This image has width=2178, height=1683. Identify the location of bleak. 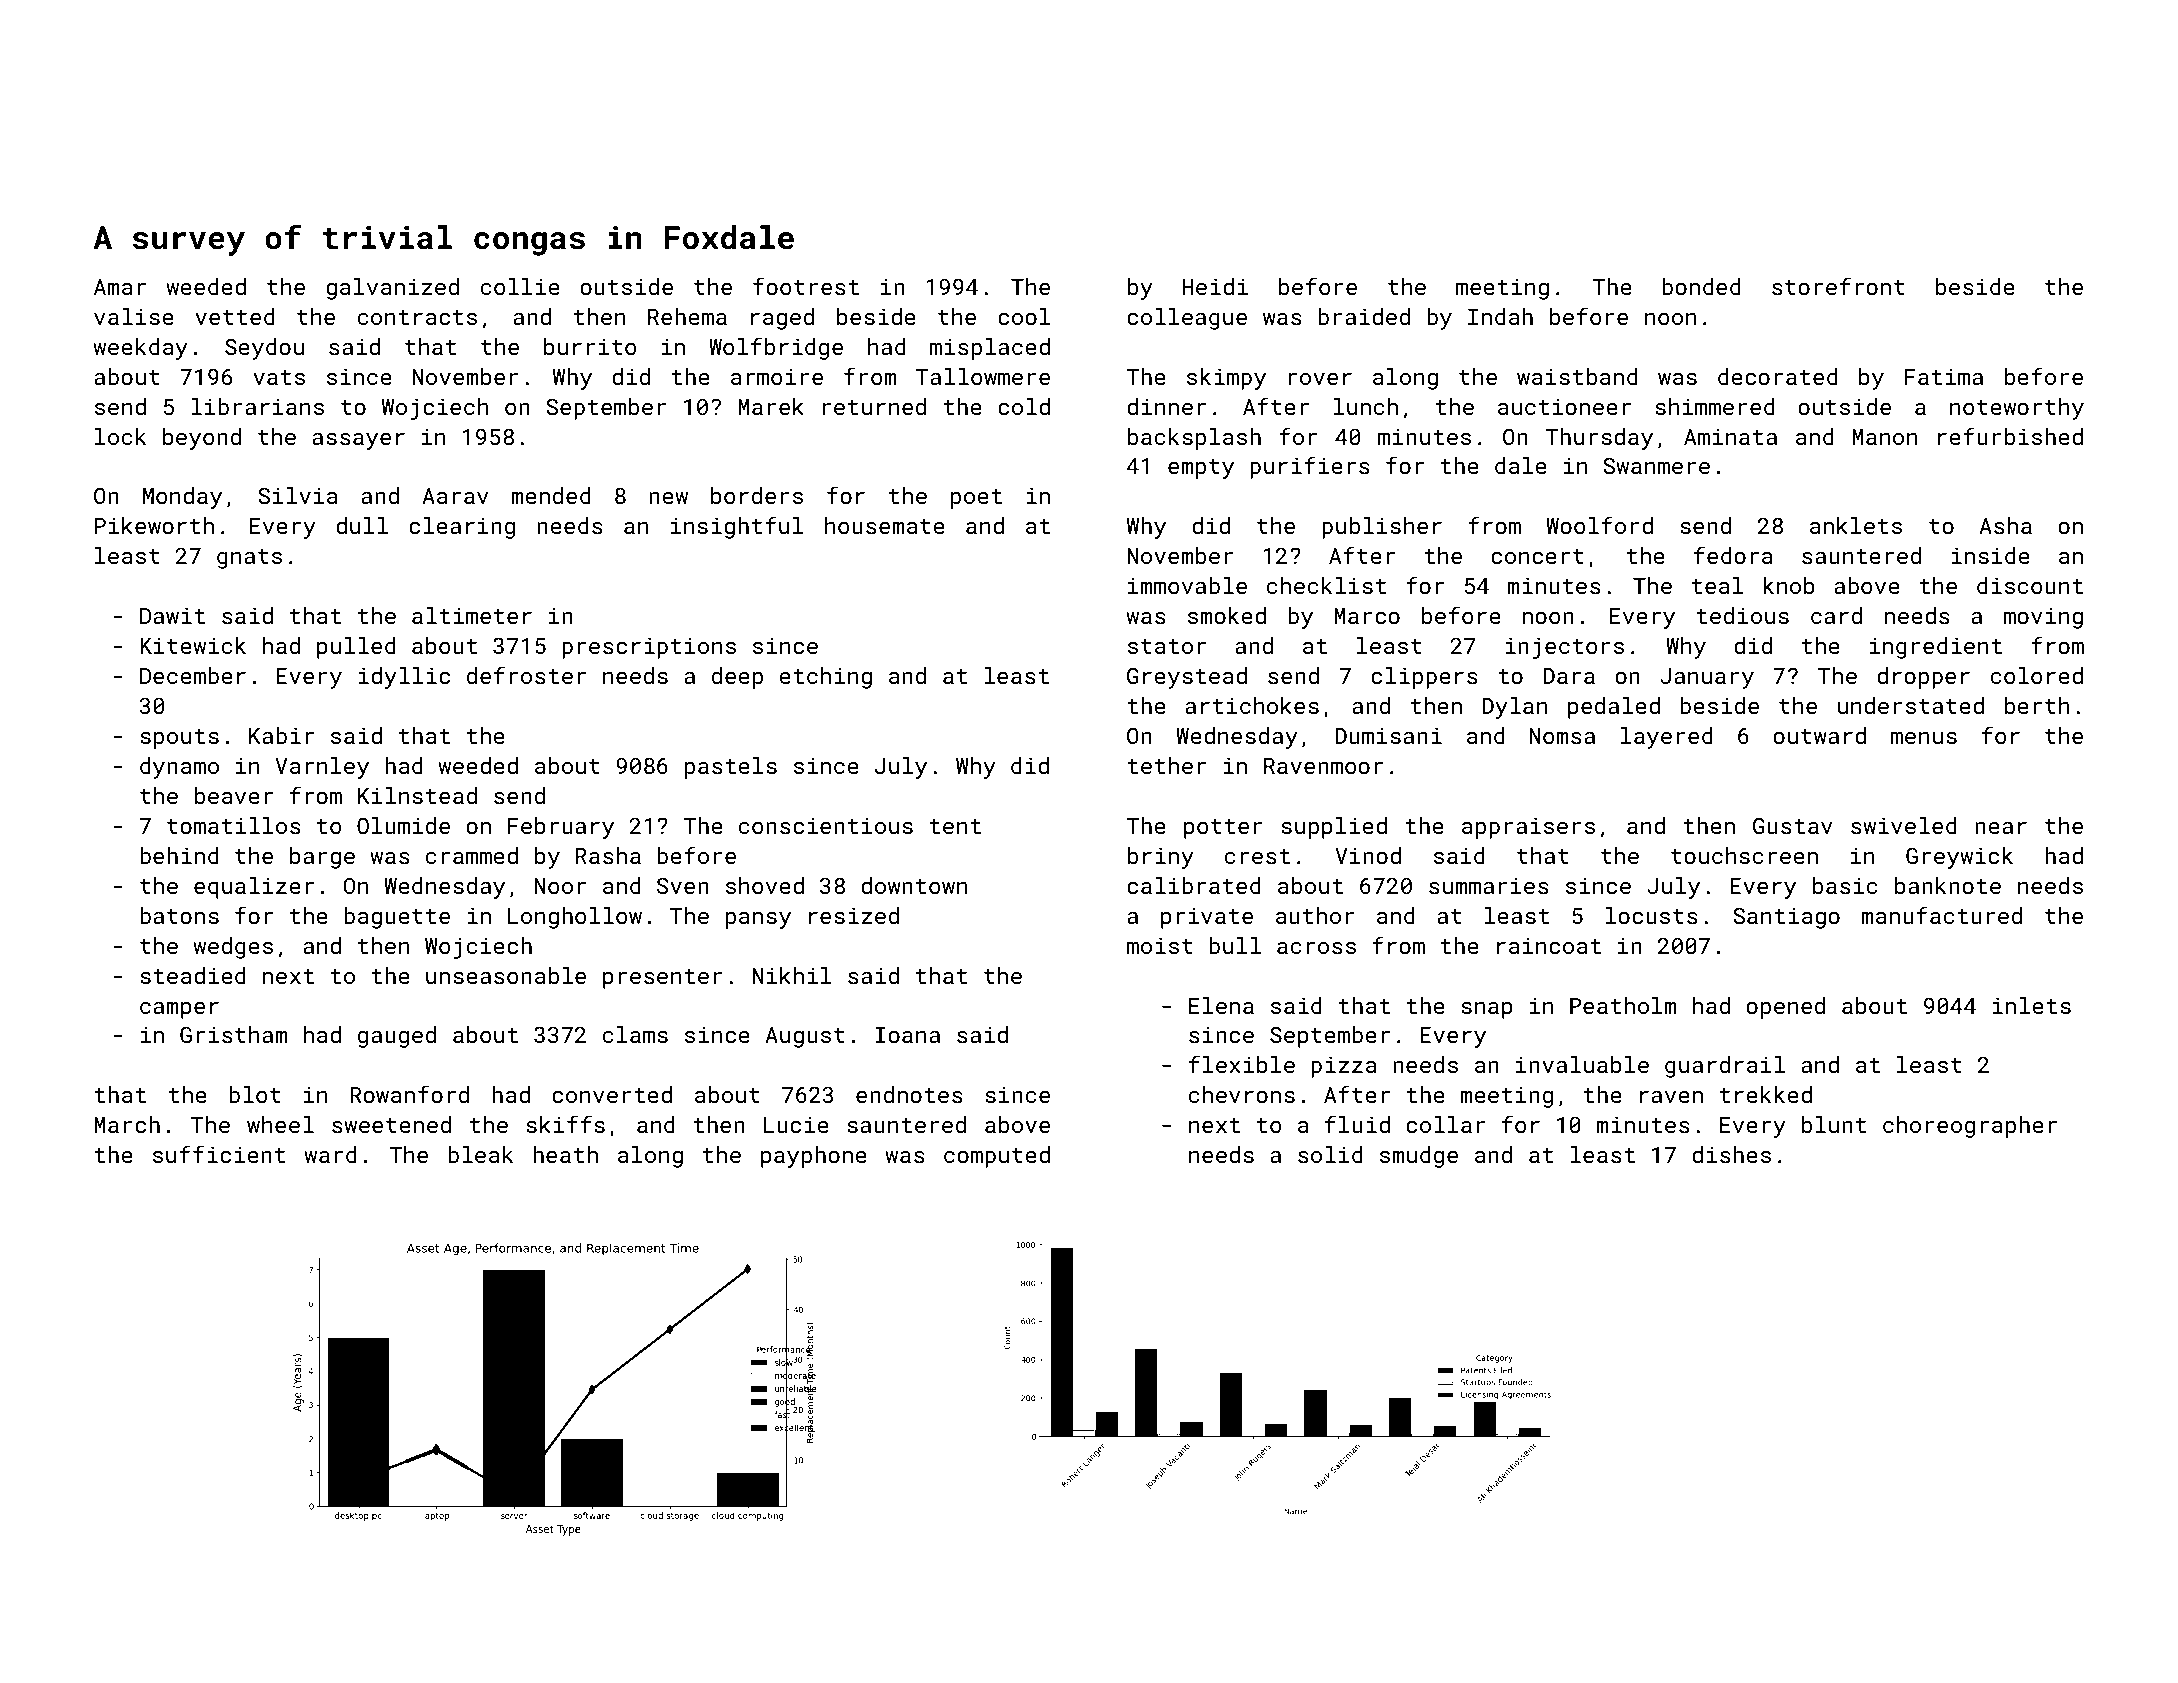
(480, 1154).
